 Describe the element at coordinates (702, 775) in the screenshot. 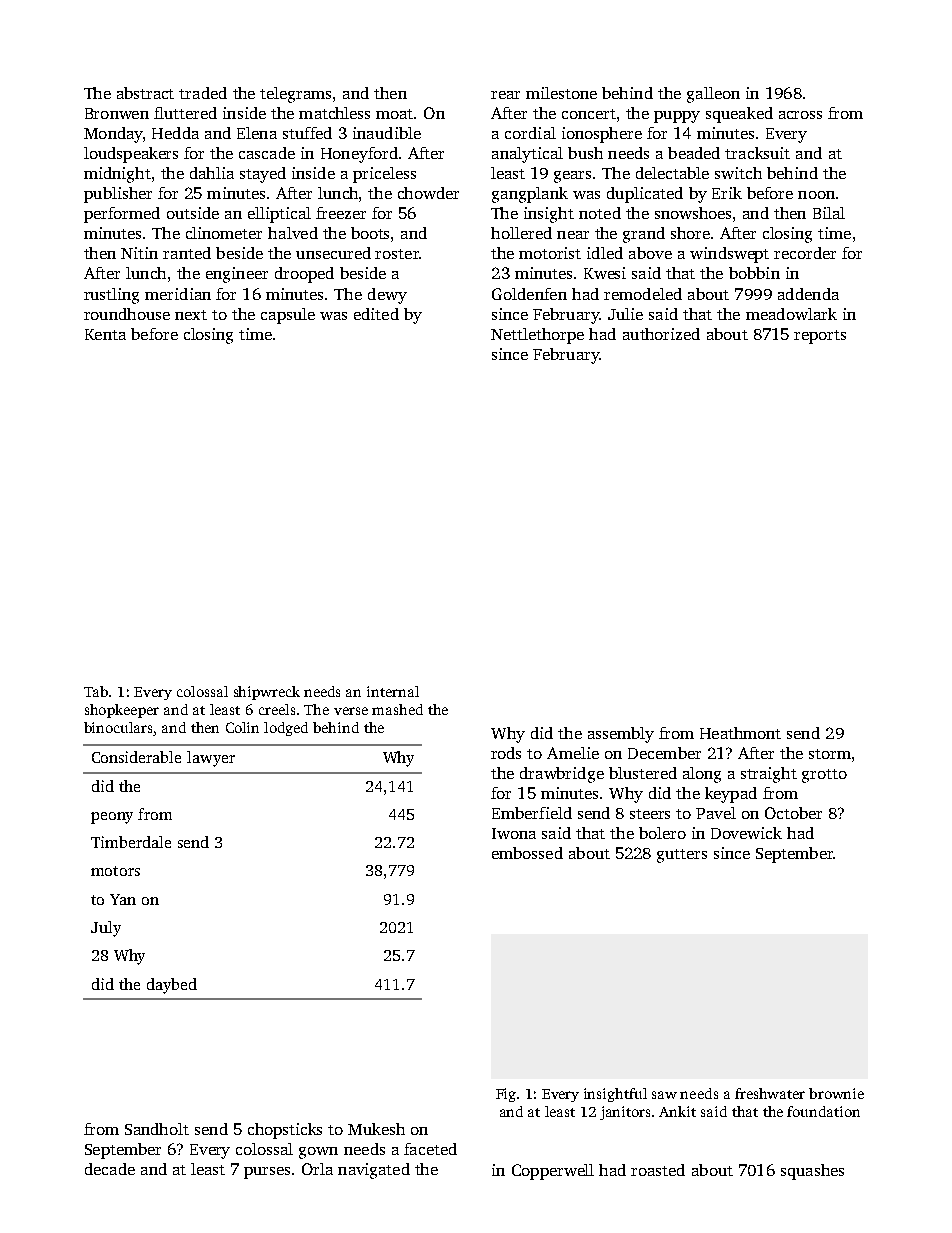

I see `along` at that location.
